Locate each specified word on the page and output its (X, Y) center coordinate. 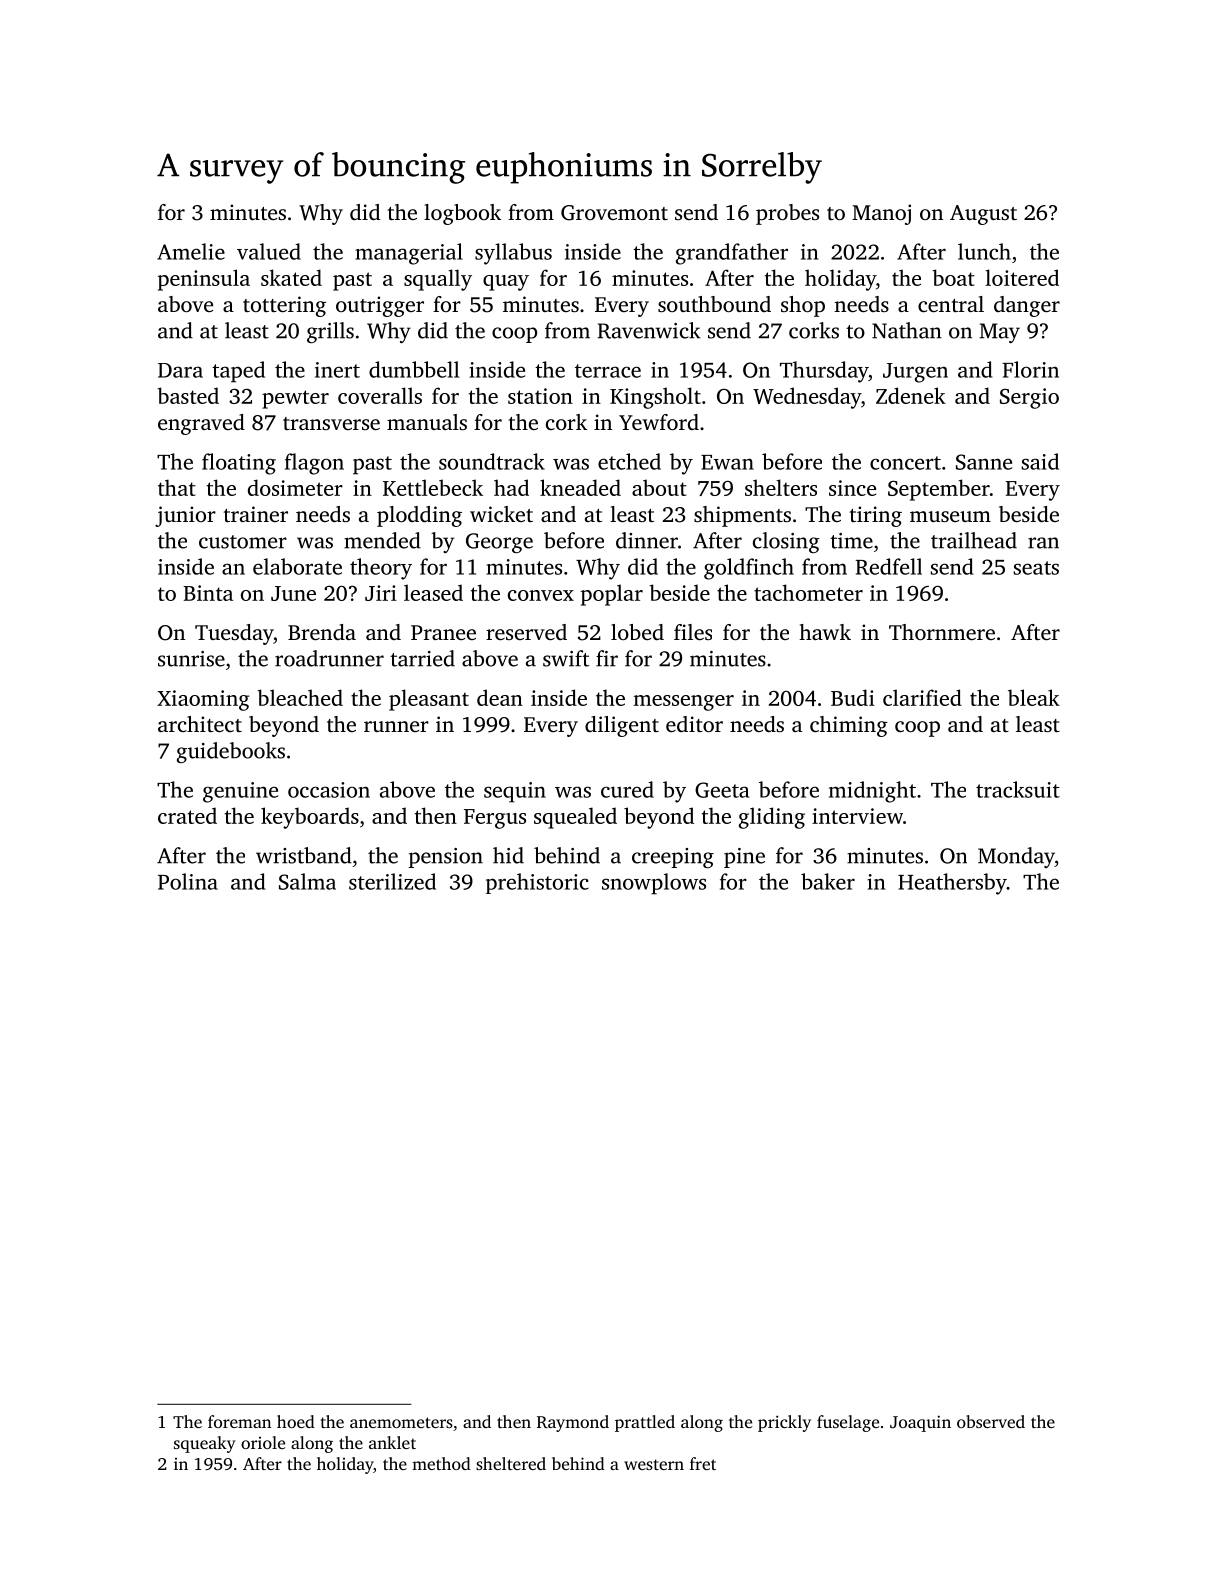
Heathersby (952, 884)
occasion (329, 790)
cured (627, 789)
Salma (307, 881)
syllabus (513, 254)
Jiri (381, 593)
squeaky (205, 1444)
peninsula (204, 280)
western (654, 1464)
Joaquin (920, 1423)
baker (828, 881)
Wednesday (807, 398)
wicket (501, 514)
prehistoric (537, 883)
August (983, 215)
